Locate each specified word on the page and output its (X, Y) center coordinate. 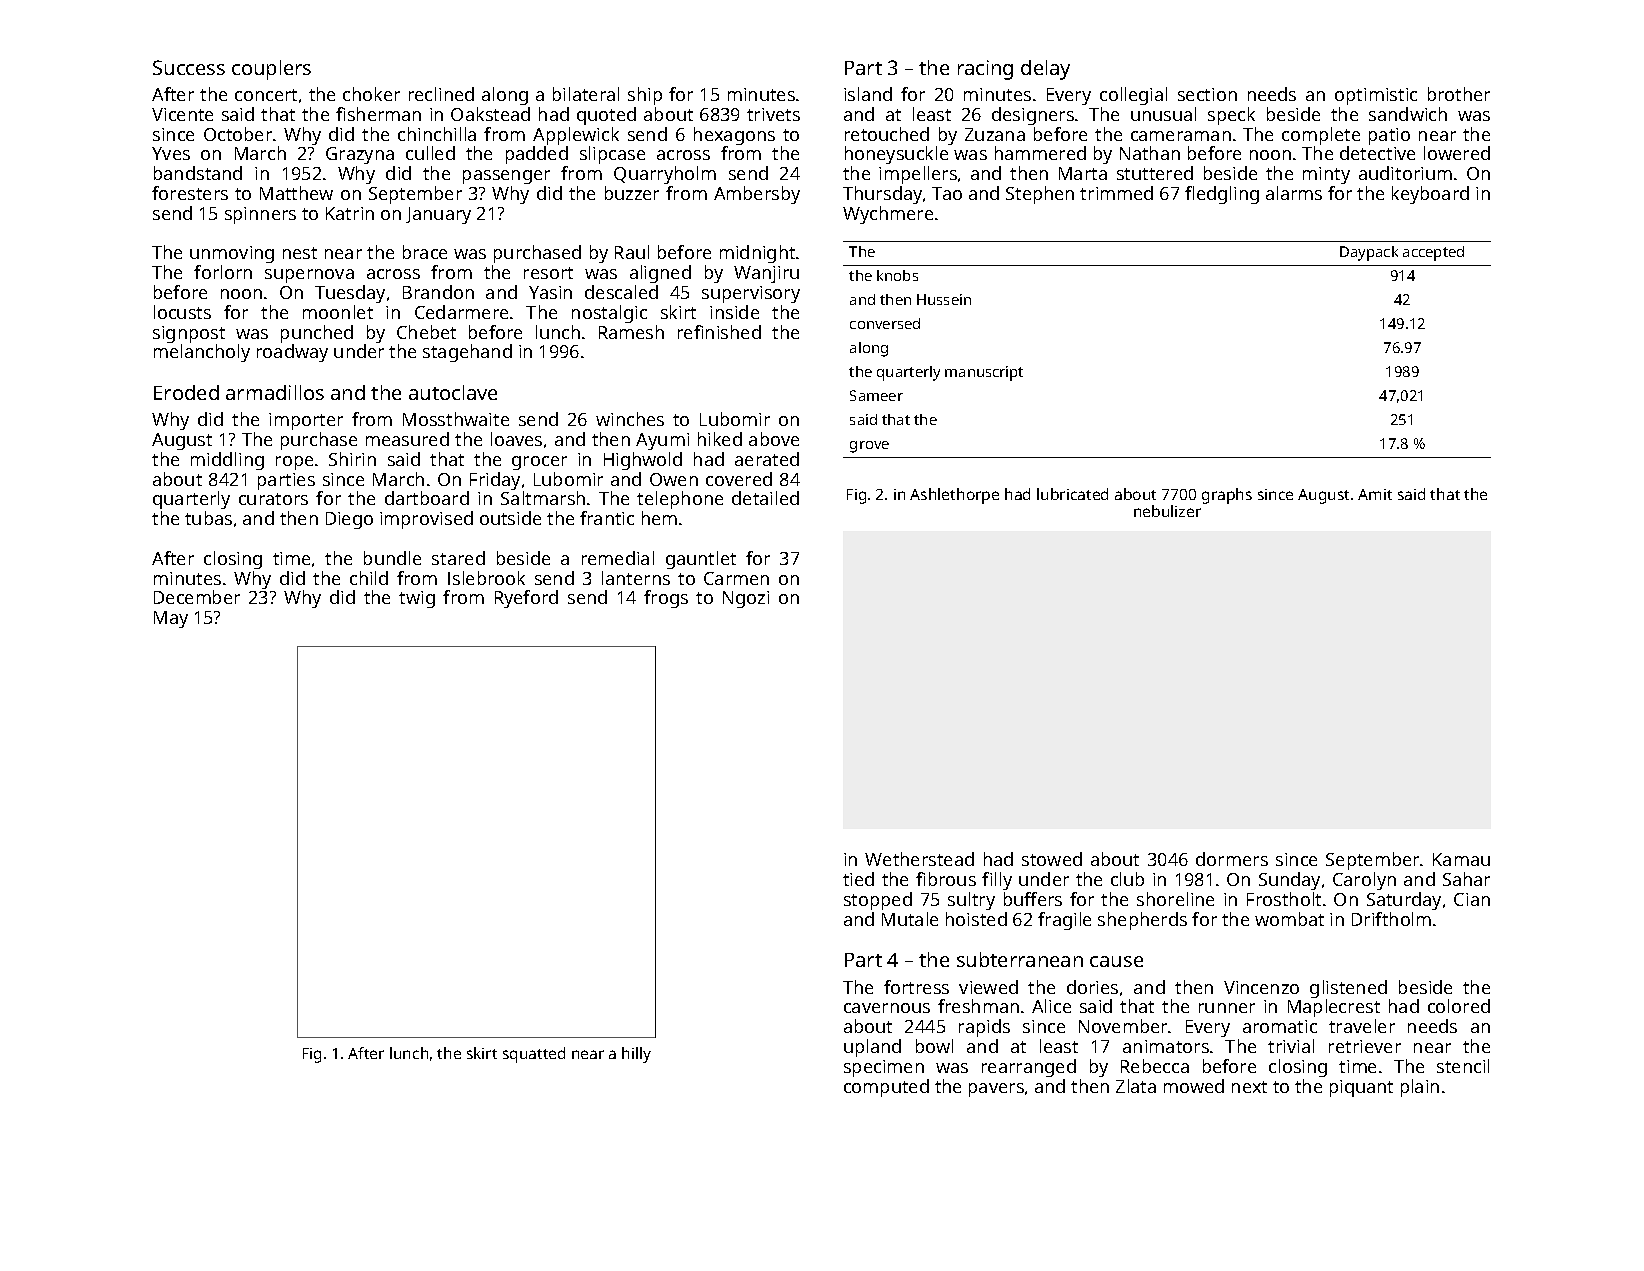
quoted (606, 116)
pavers (996, 1090)
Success (189, 67)
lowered (1457, 153)
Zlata (1136, 1086)
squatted (534, 1055)
